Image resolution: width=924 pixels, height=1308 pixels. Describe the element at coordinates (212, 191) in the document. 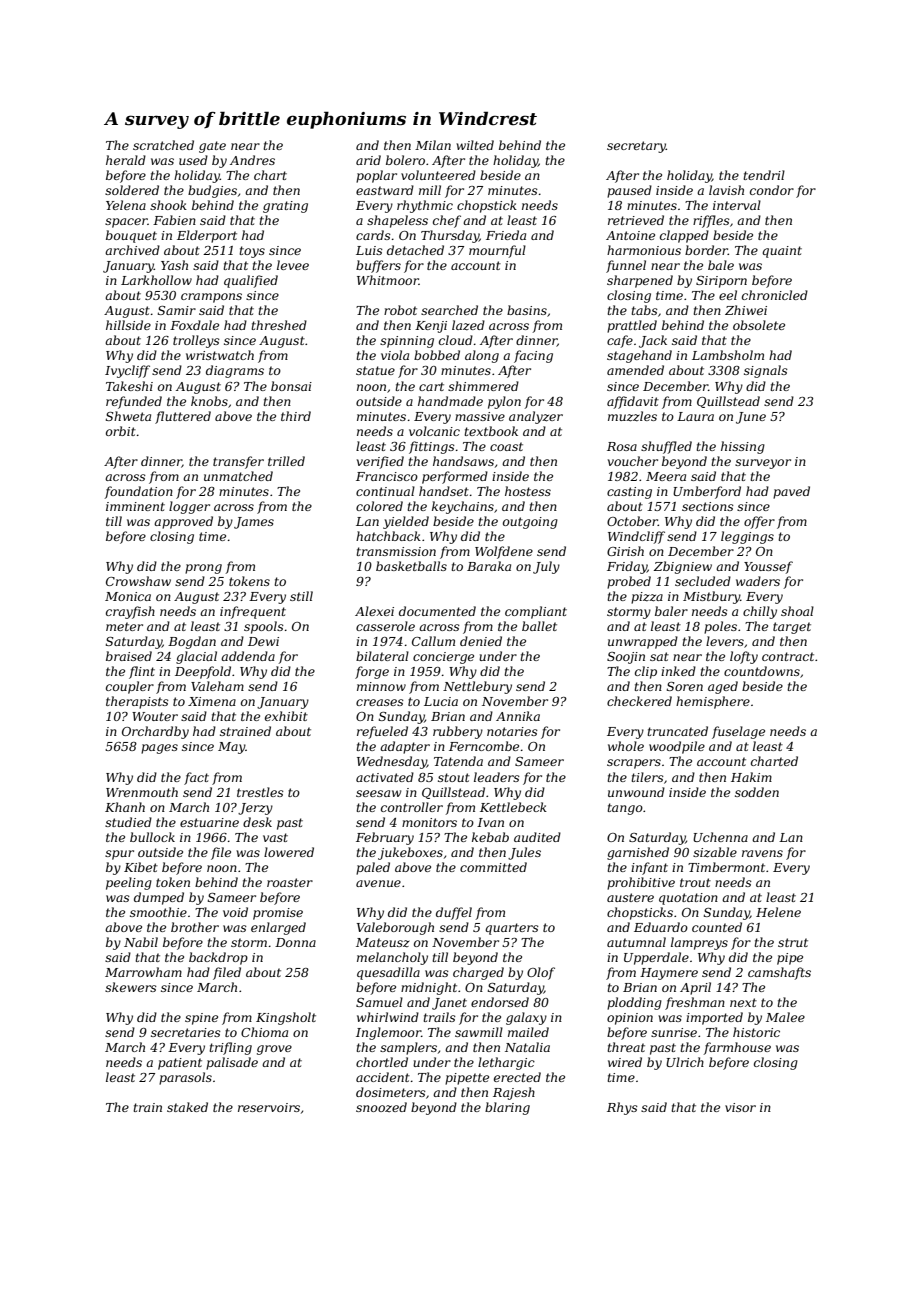

I see `budgies` at that location.
